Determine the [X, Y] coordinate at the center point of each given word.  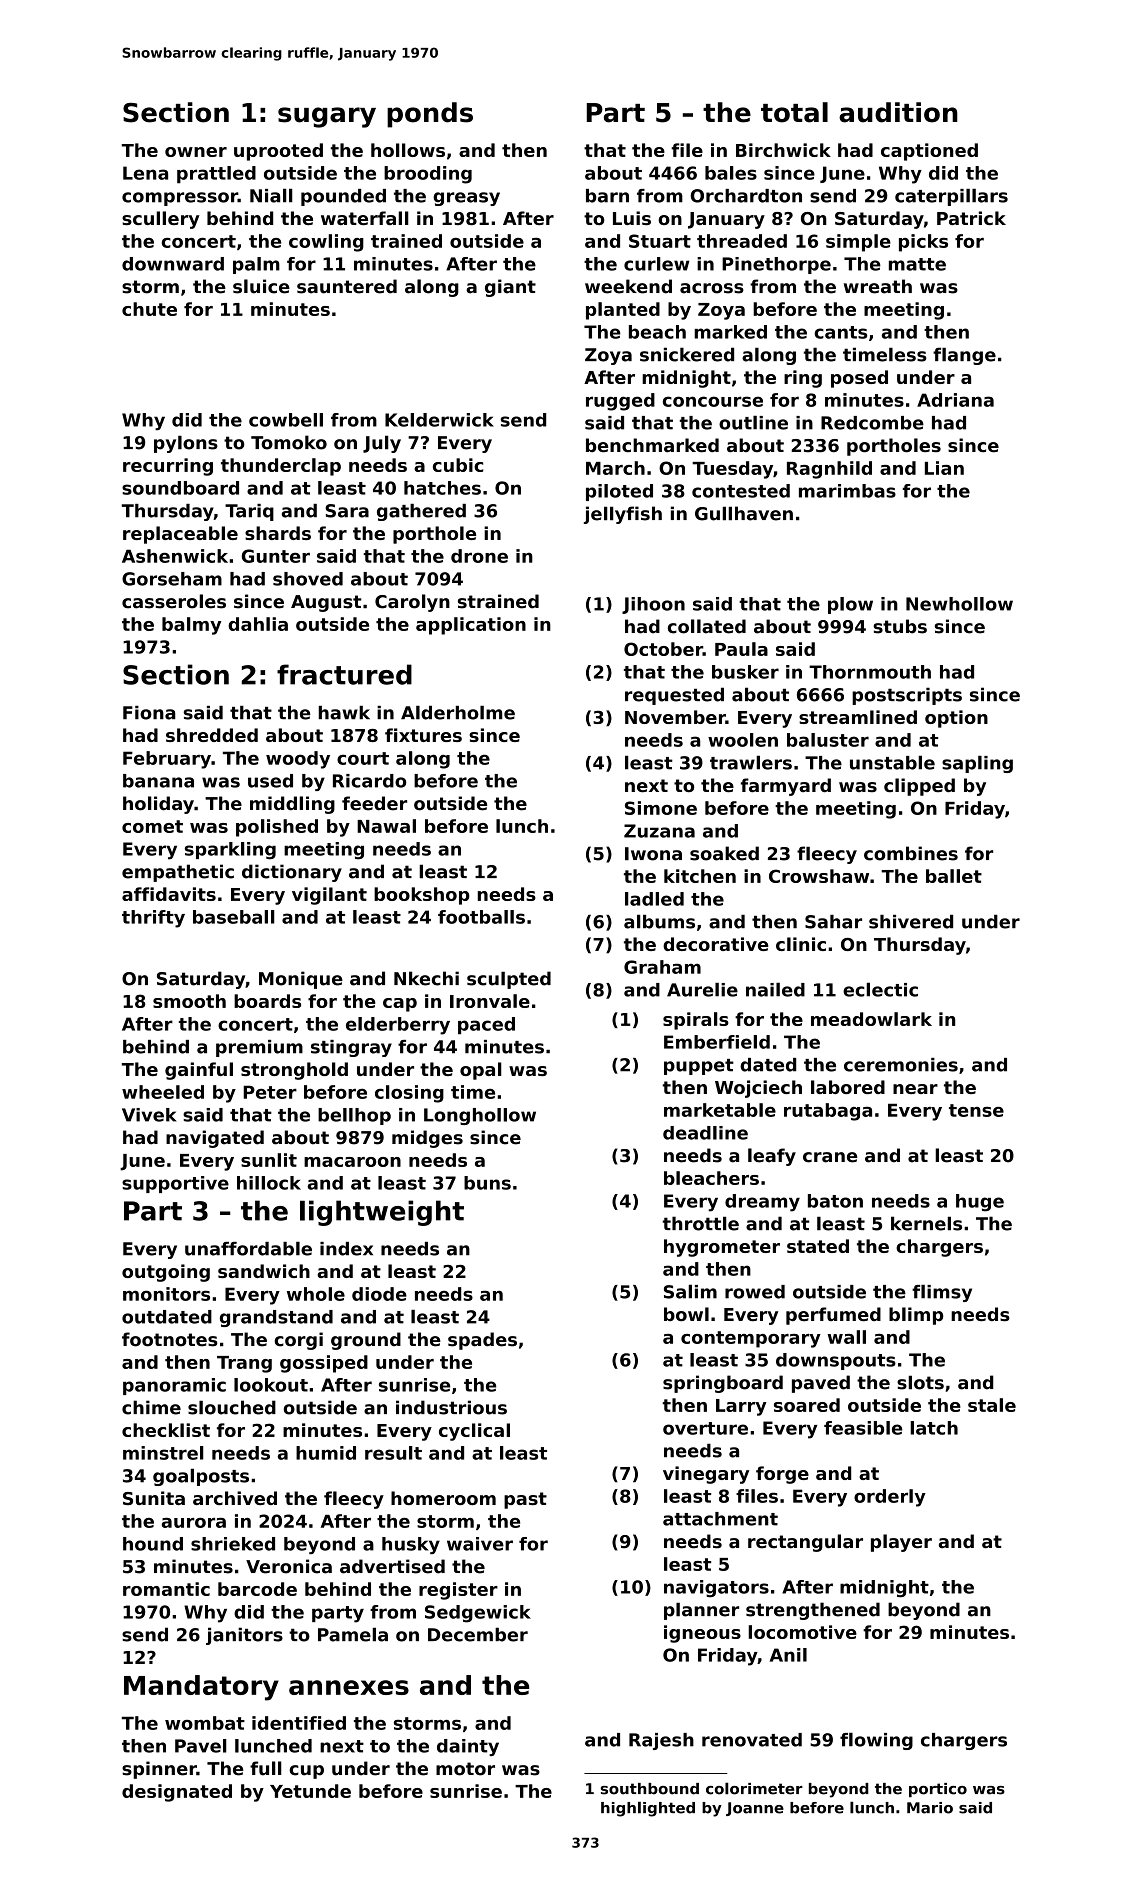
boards [267, 1001]
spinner [159, 1770]
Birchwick [783, 150]
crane [830, 1157]
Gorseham [172, 579]
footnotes [170, 1339]
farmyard [786, 787]
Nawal [386, 826]
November [675, 717]
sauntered [347, 286]
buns [487, 1183]
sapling [977, 764]
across [712, 288]
